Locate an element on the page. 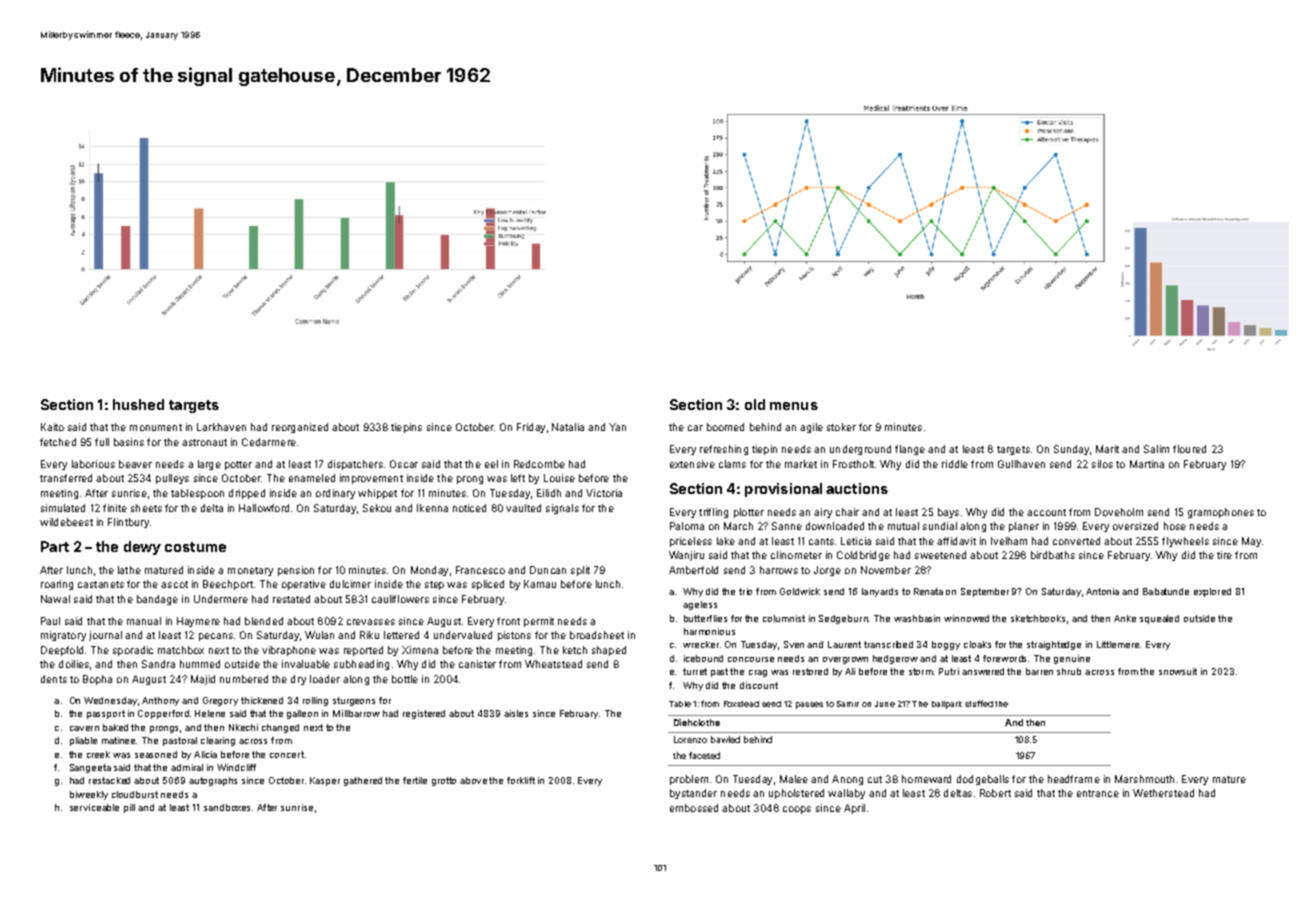 The image size is (1308, 924). stoker is located at coordinates (841, 427).
